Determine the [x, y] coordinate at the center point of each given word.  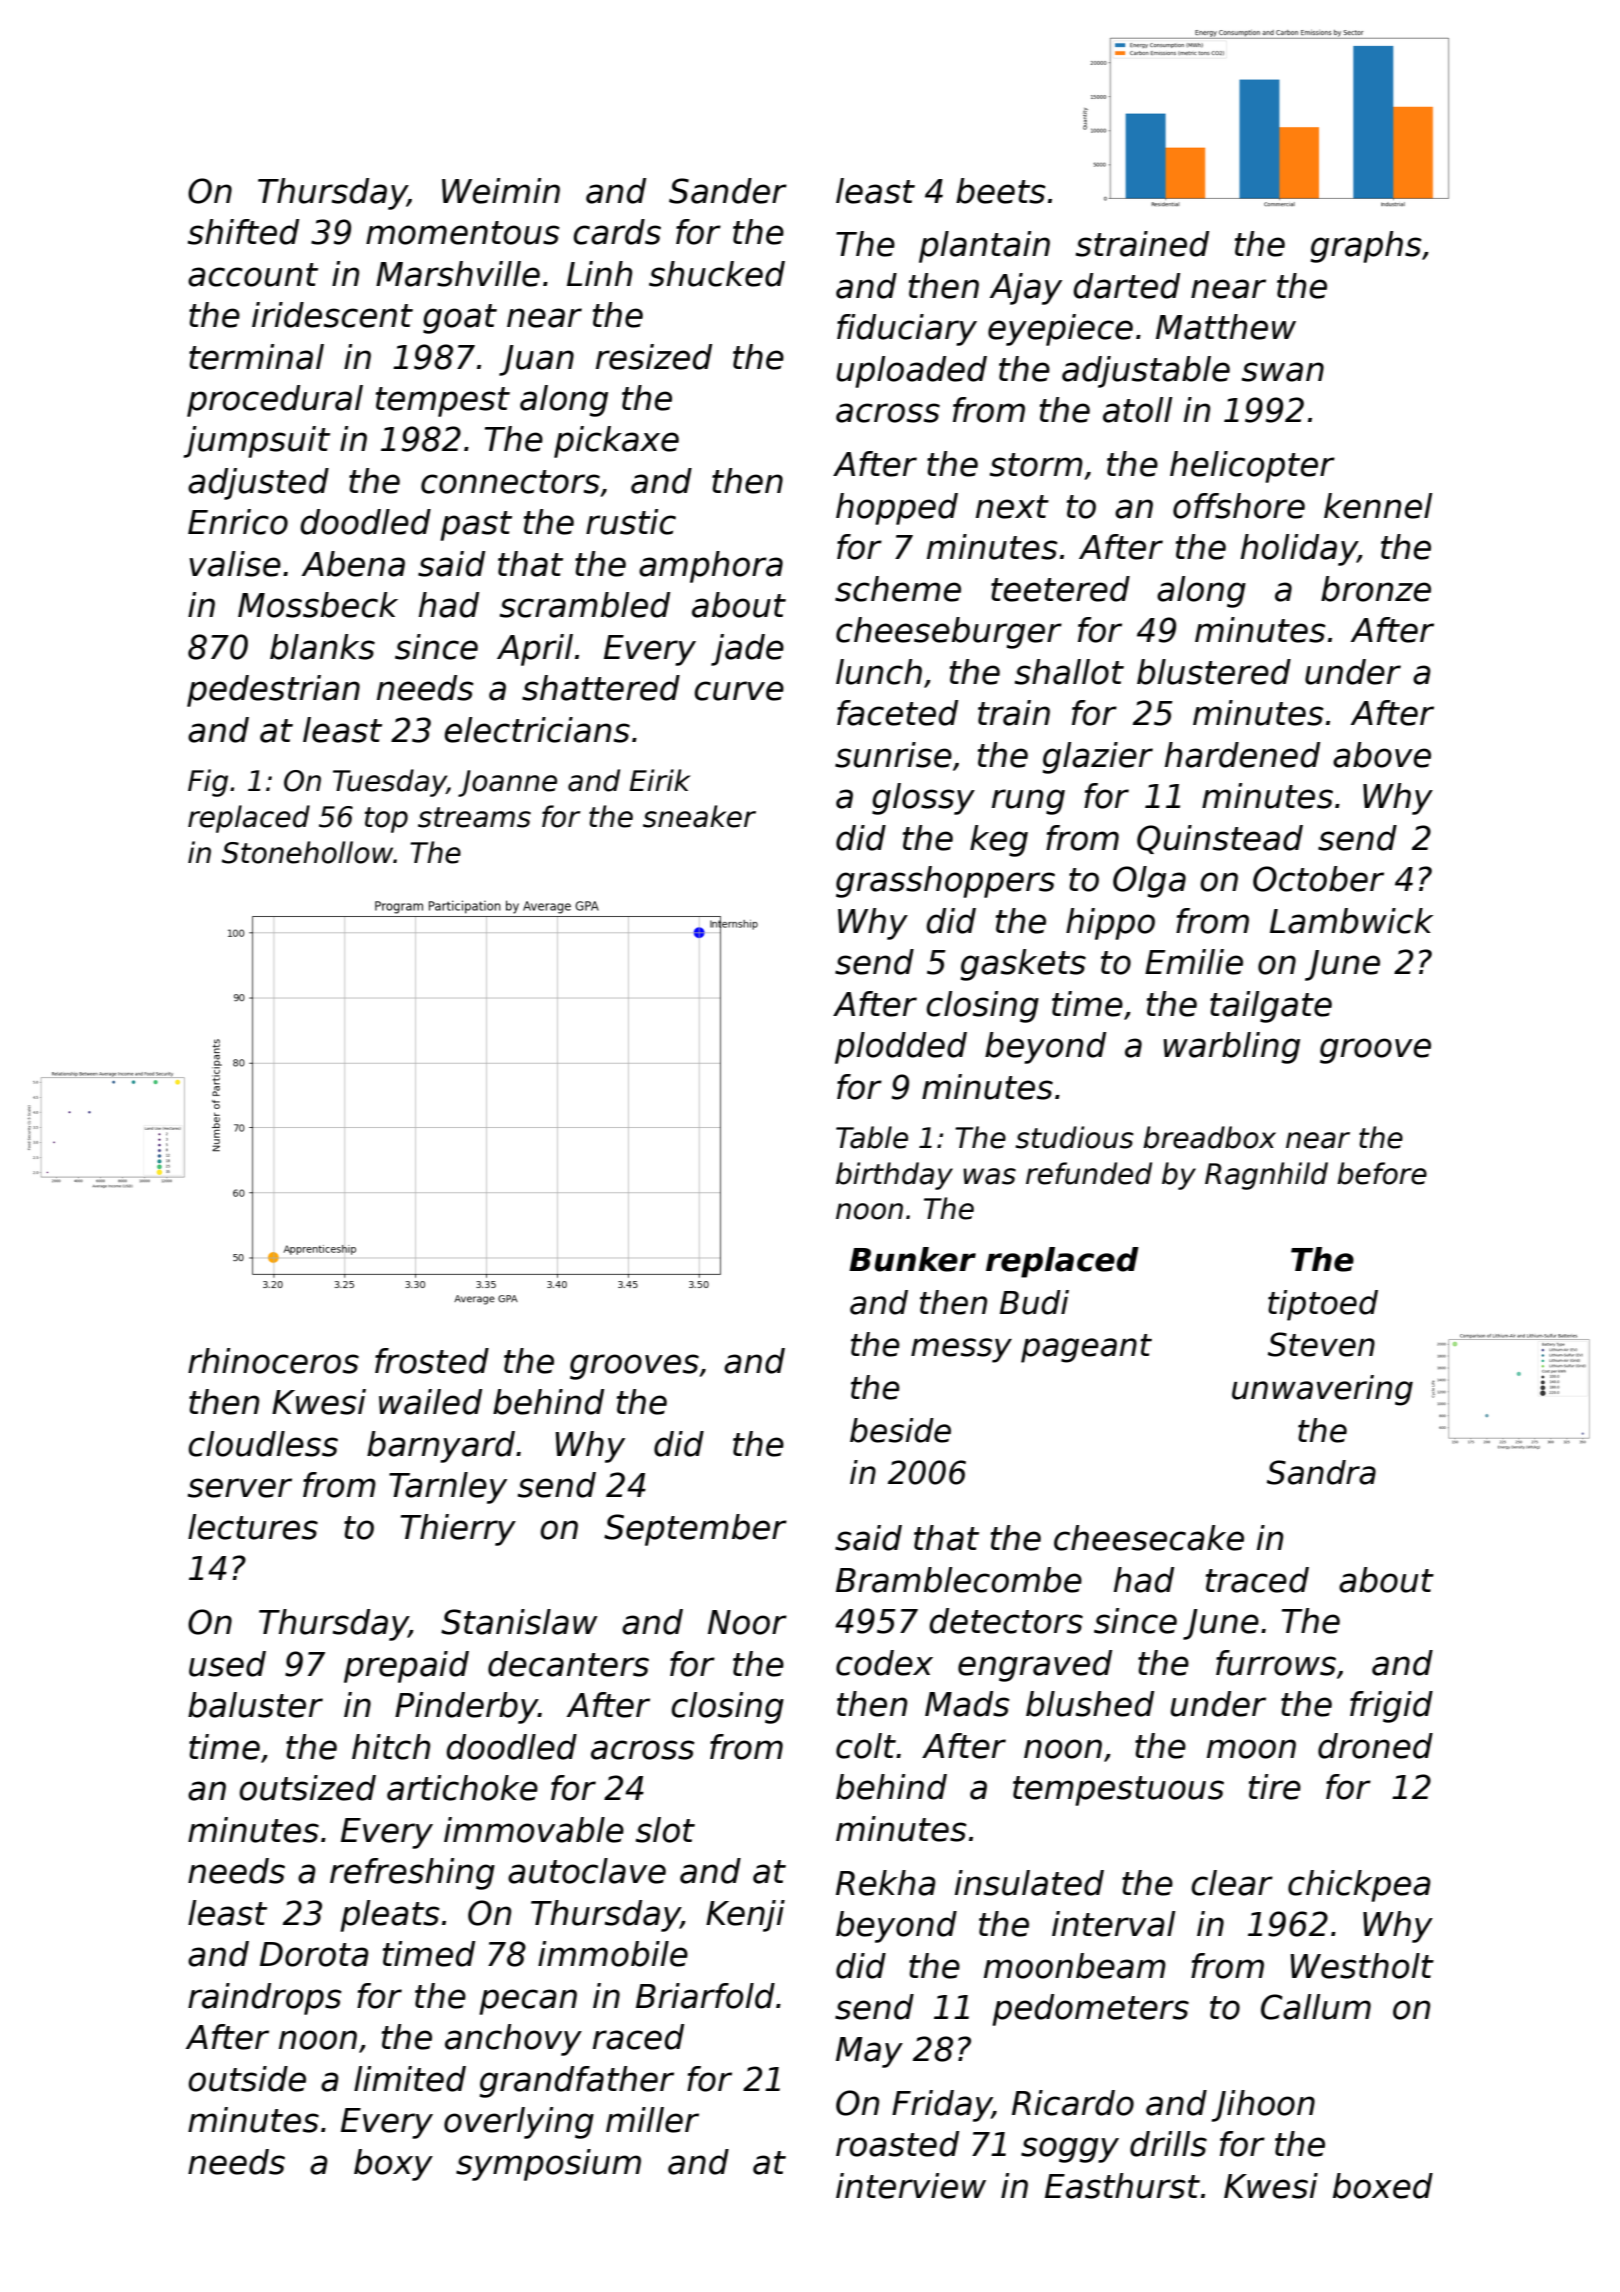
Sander [728, 191]
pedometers [1090, 2010]
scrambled [585, 605]
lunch [879, 672]
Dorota [314, 1954]
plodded [901, 1048]
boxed [1383, 2186]
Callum [1316, 2007]
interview [911, 2186]
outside [247, 2079]
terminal [256, 357]
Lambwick [1351, 921]
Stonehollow [307, 852]
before [1382, 1173]
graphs [1366, 247]
